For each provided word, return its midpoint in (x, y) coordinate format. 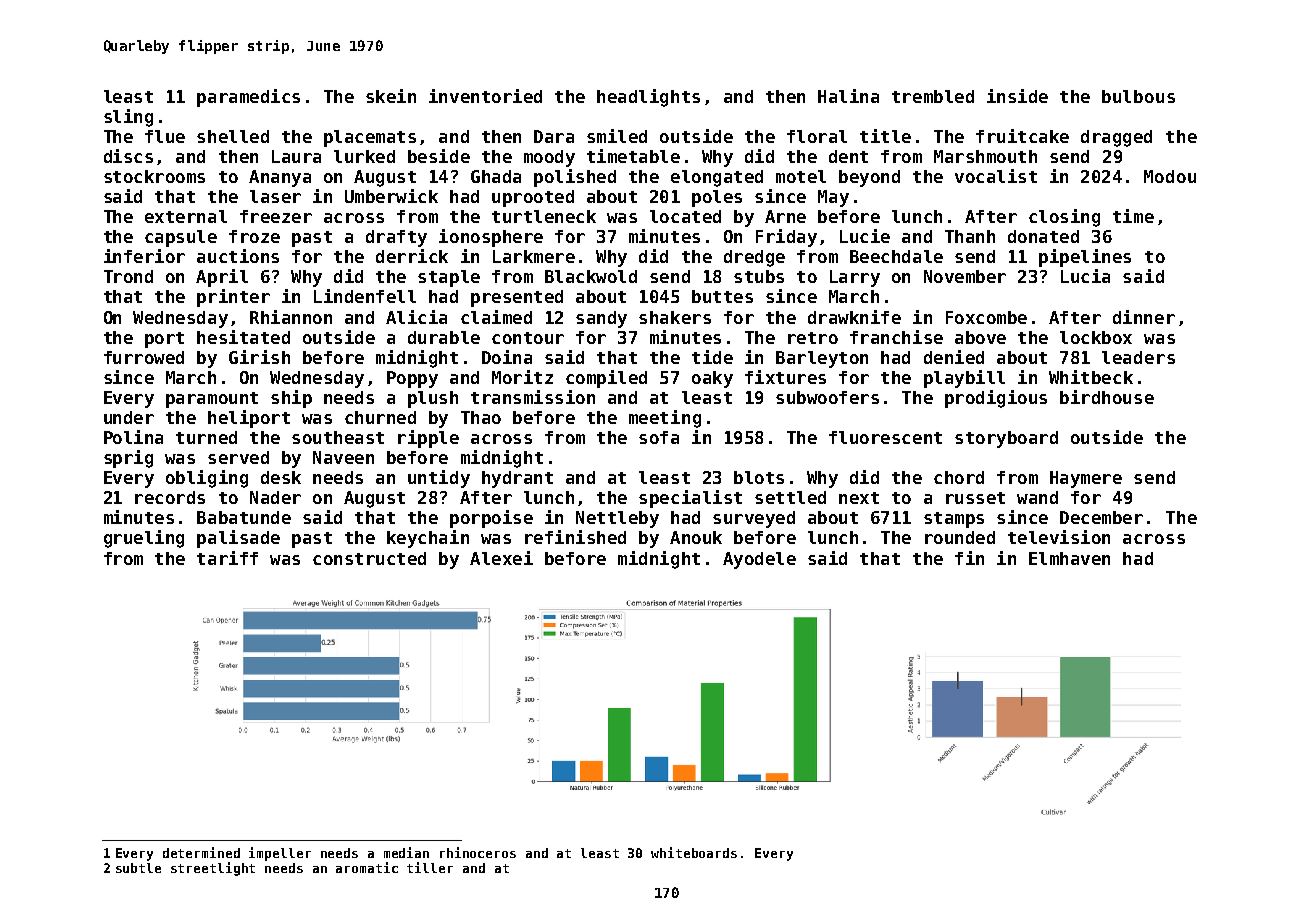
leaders (1138, 357)
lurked (364, 156)
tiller (430, 867)
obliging (207, 479)
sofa (659, 437)
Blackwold (591, 276)
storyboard (1006, 439)
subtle (138, 868)
